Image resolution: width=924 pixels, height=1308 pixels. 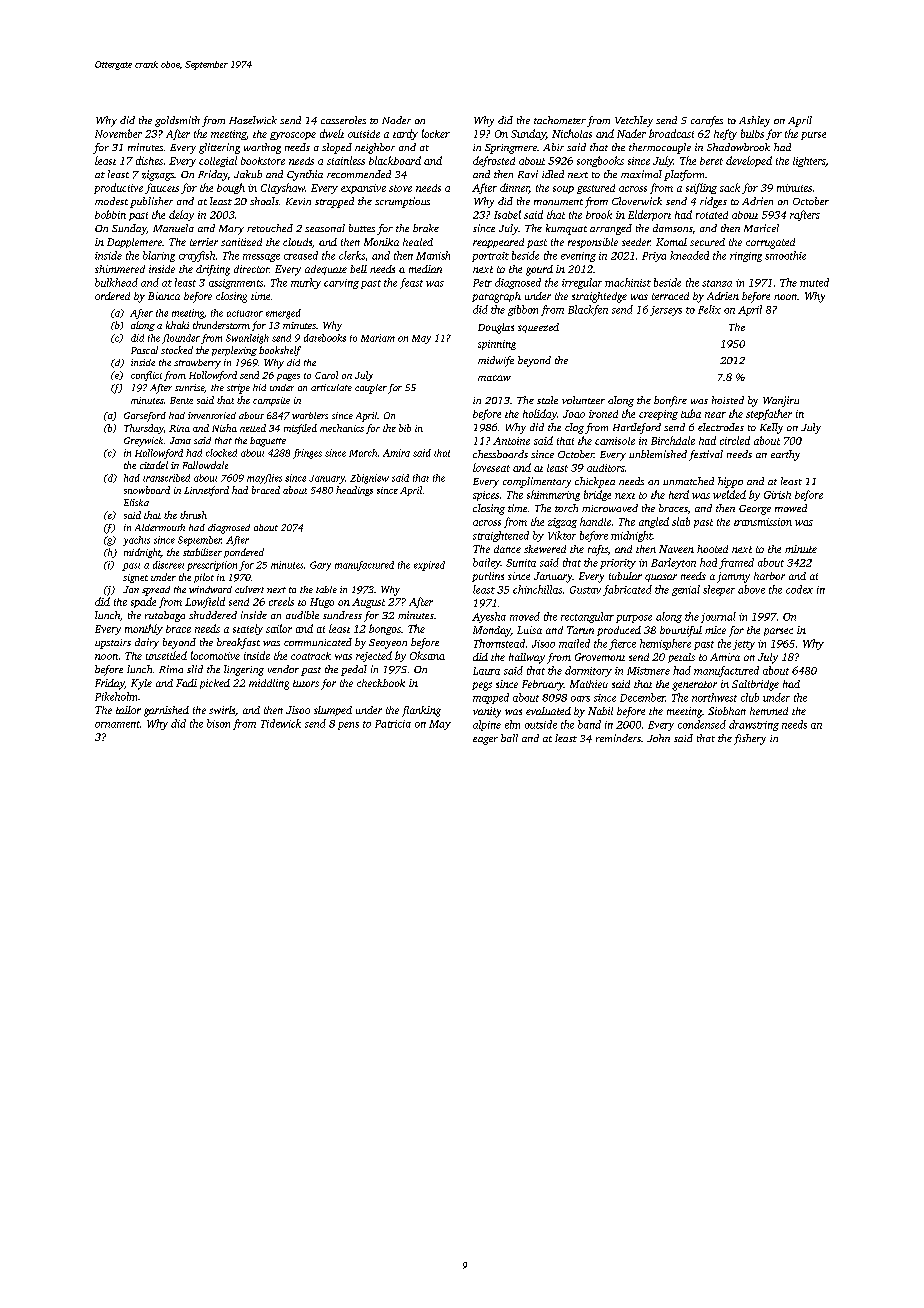 What do you see at coordinates (218, 723) in the screenshot?
I see `bison` at bounding box center [218, 723].
